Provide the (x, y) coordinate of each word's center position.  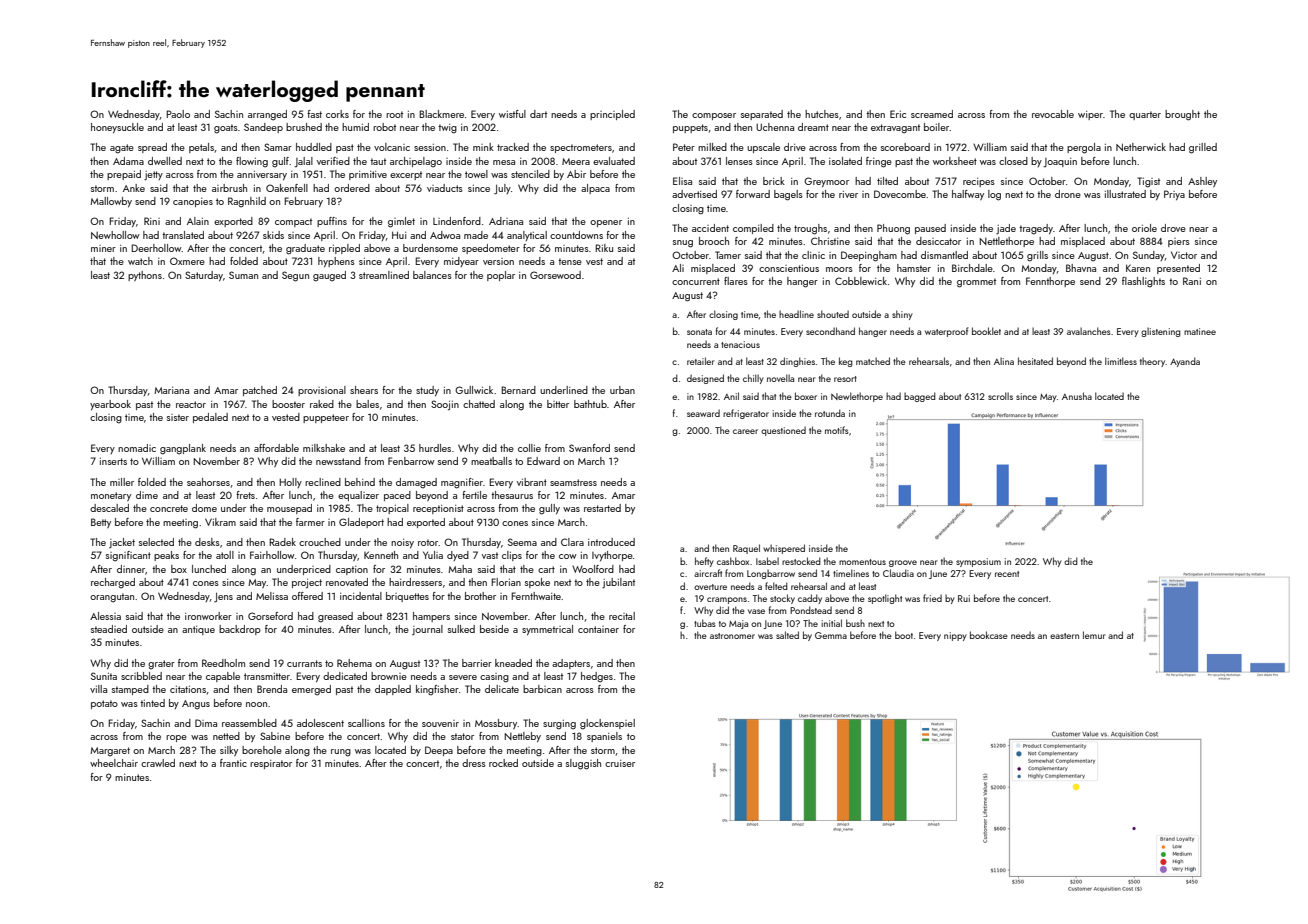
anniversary (262, 175)
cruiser (620, 763)
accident (710, 228)
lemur (1094, 635)
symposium (978, 562)
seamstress (573, 482)
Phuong (893, 229)
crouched (320, 542)
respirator (271, 764)
